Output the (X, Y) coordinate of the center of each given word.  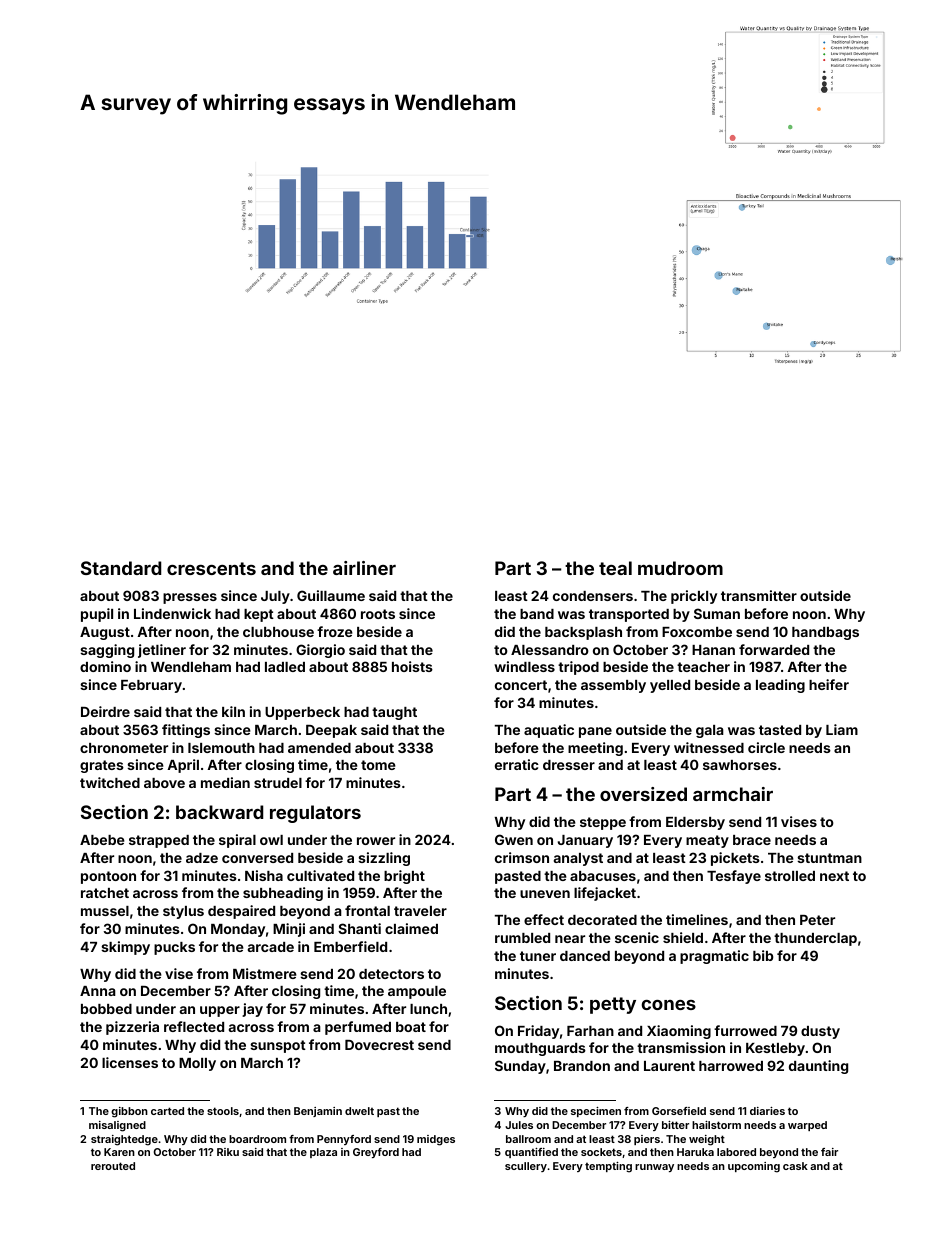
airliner (364, 568)
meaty (707, 841)
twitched (110, 782)
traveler (420, 911)
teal (615, 568)
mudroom (680, 568)
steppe (603, 823)
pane (595, 732)
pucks (174, 948)
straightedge (124, 1140)
